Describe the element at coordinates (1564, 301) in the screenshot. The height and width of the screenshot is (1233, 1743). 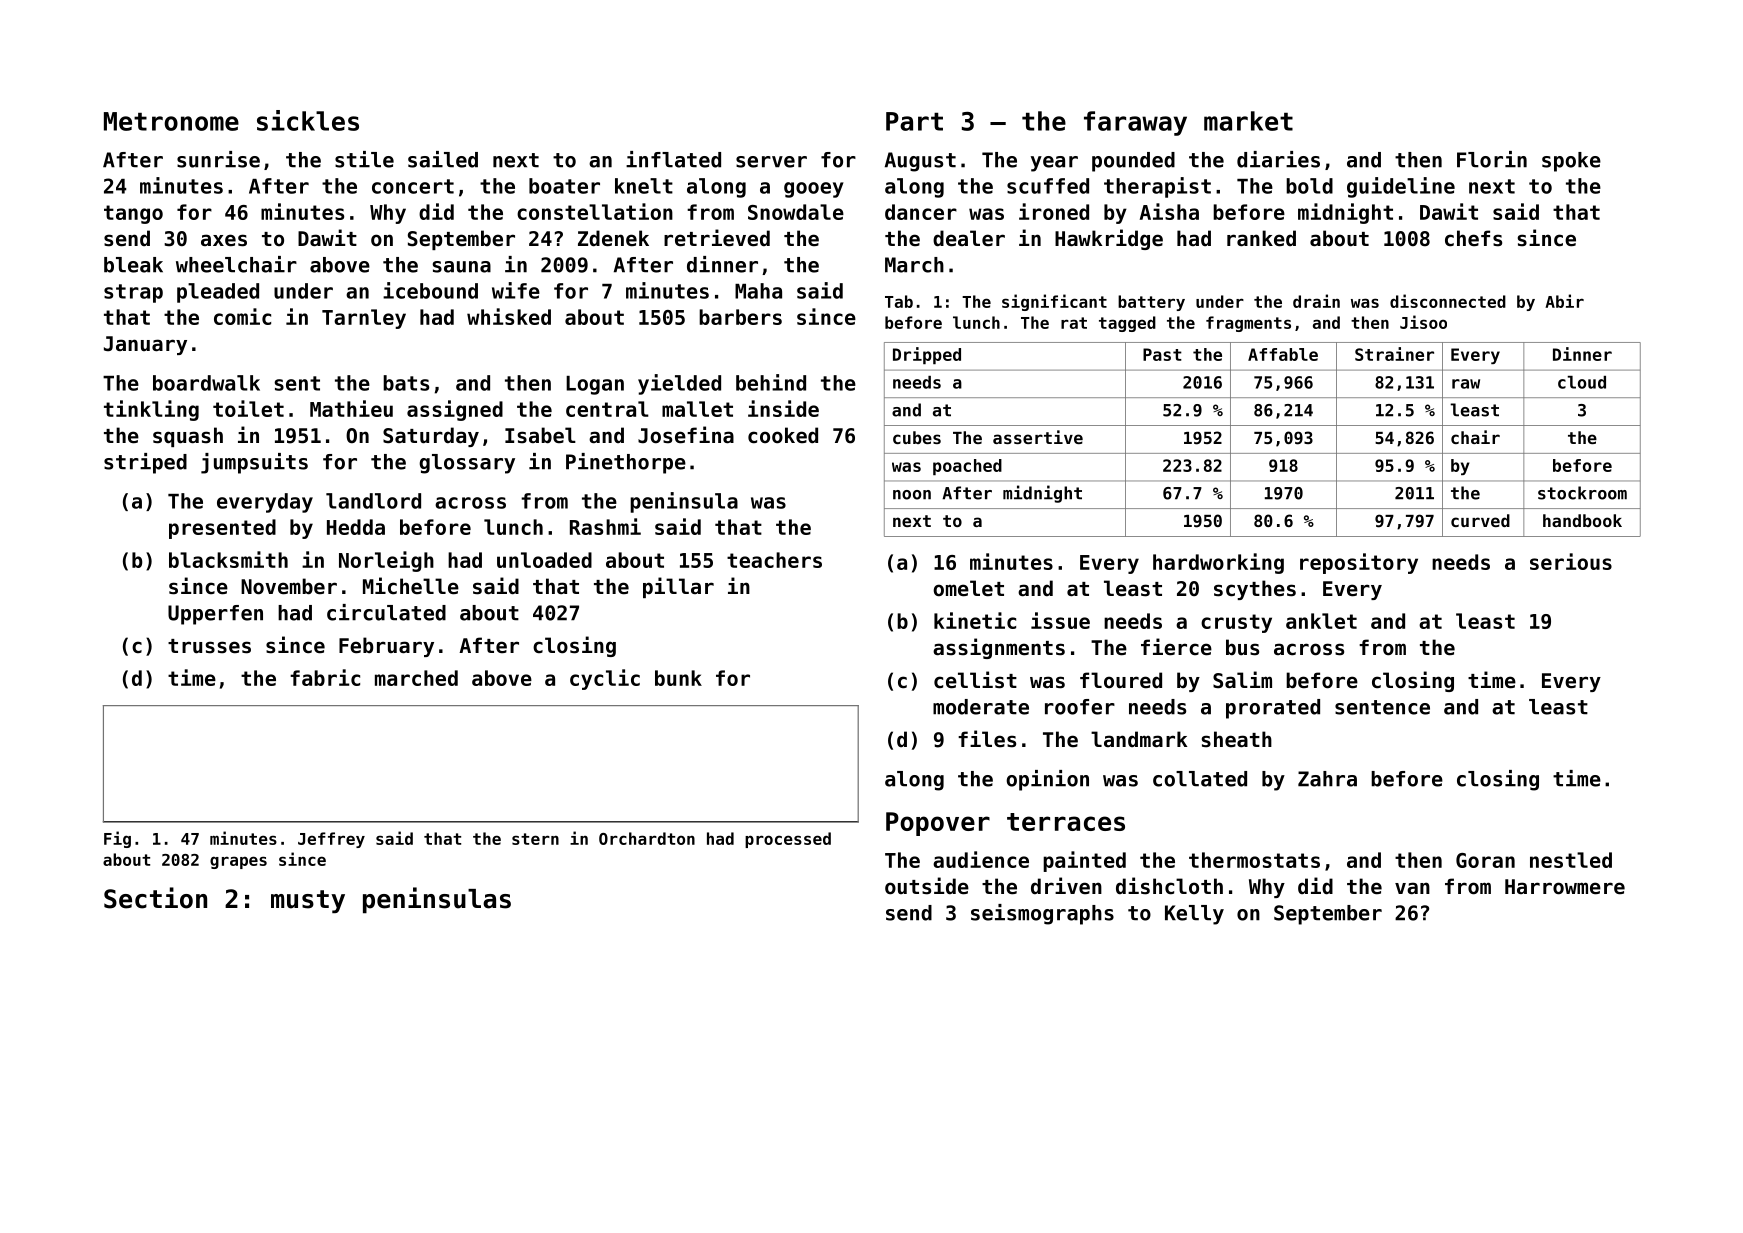
I see `Abir` at that location.
